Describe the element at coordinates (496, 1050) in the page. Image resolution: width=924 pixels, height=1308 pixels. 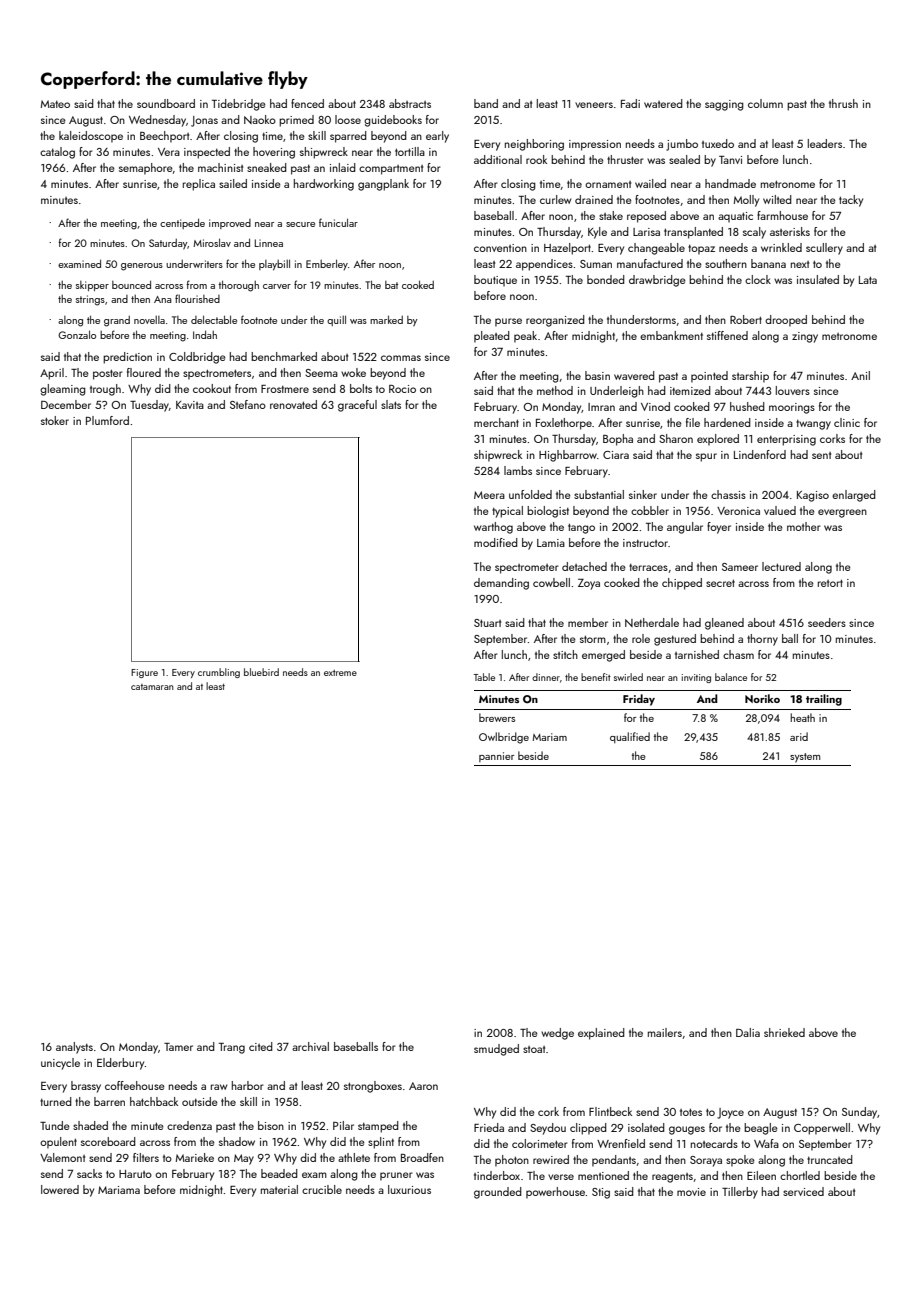
I see `smudged` at that location.
